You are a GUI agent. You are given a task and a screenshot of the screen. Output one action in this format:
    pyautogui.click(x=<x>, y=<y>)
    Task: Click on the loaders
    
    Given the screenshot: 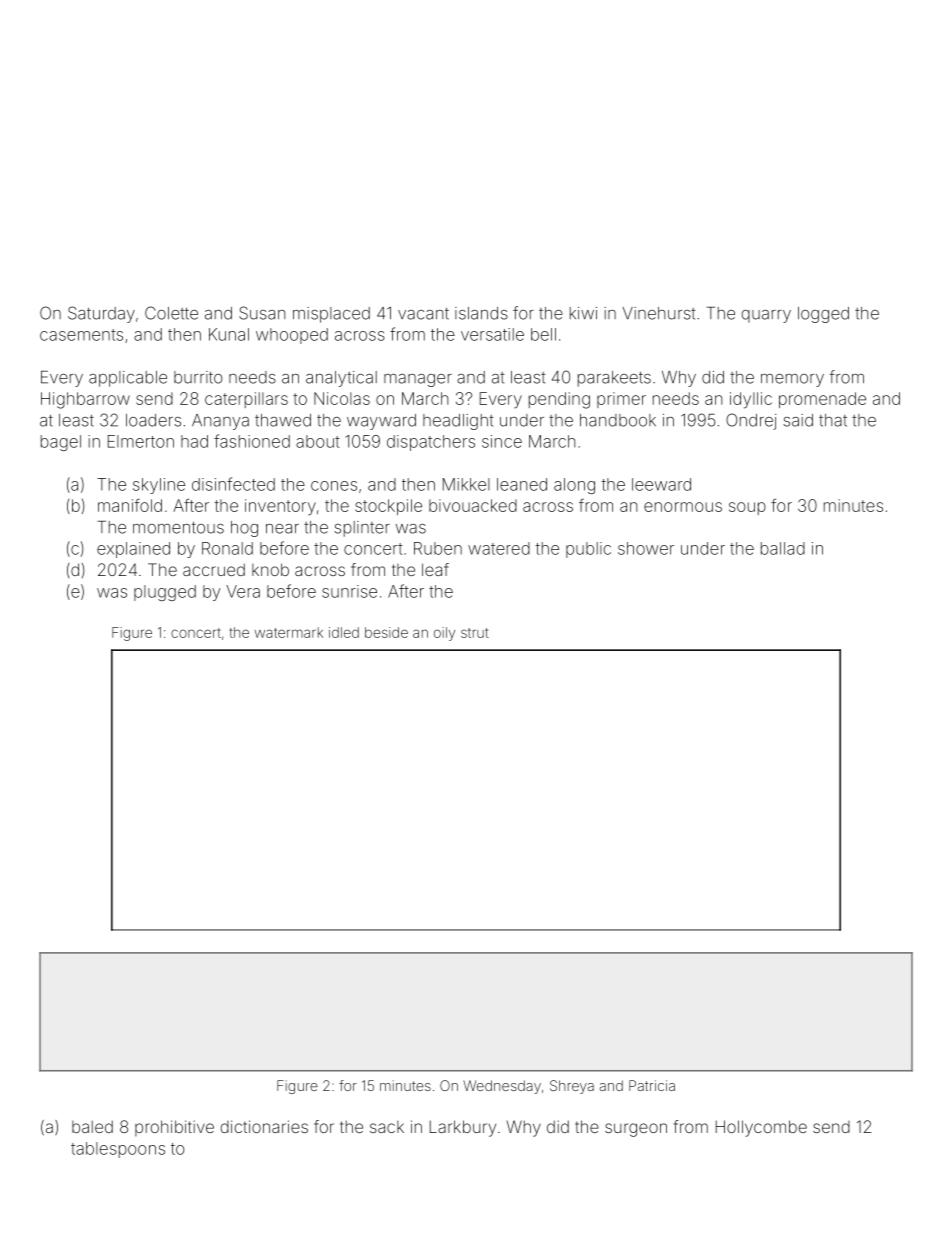 What is the action you would take?
    pyautogui.click(x=153, y=420)
